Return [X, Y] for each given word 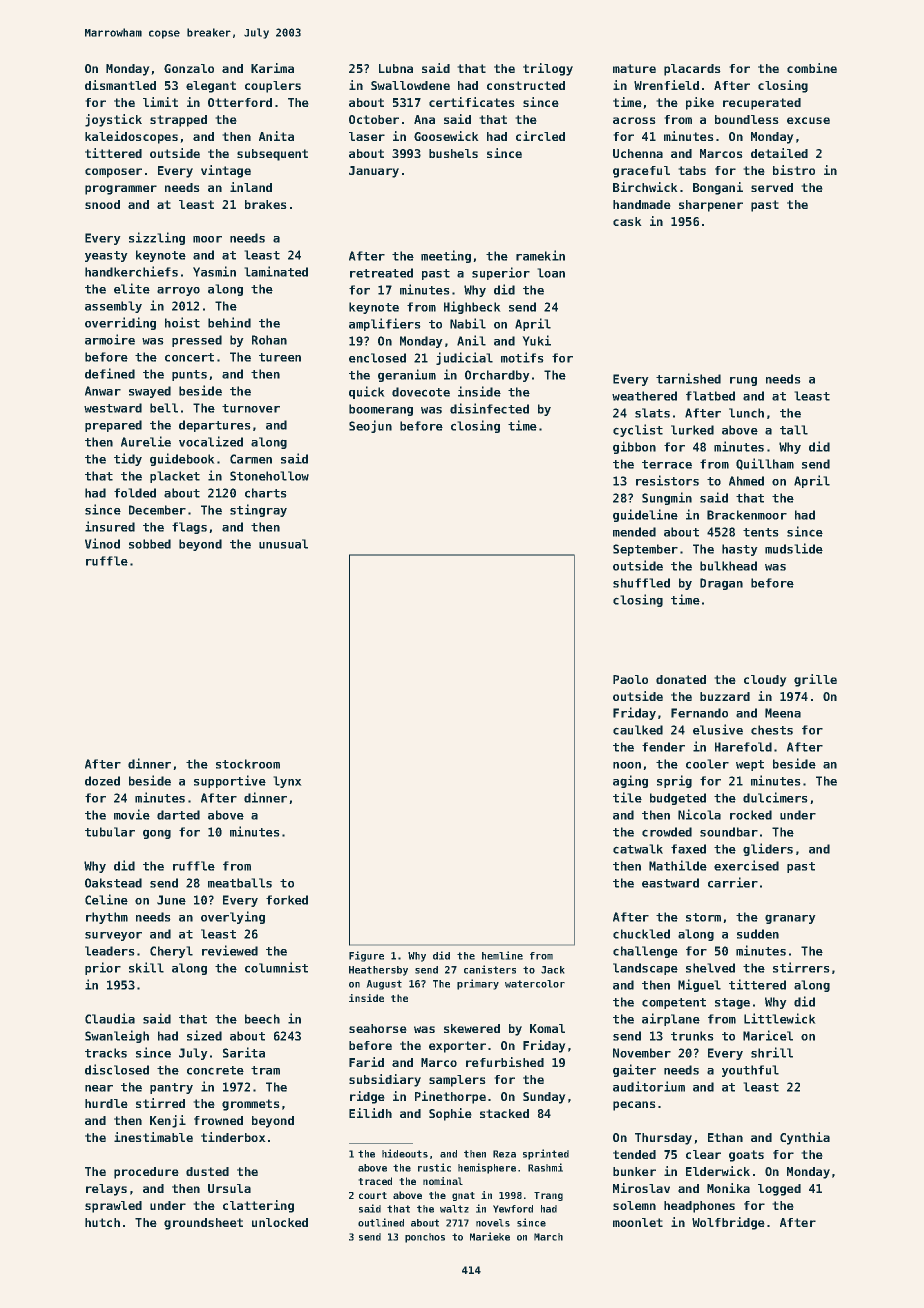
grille [815, 680]
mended [634, 532]
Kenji [168, 1121]
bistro [794, 170]
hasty [739, 550]
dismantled [120, 85]
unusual [283, 544]
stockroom [248, 764]
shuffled [641, 583]
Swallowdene [410, 85]
